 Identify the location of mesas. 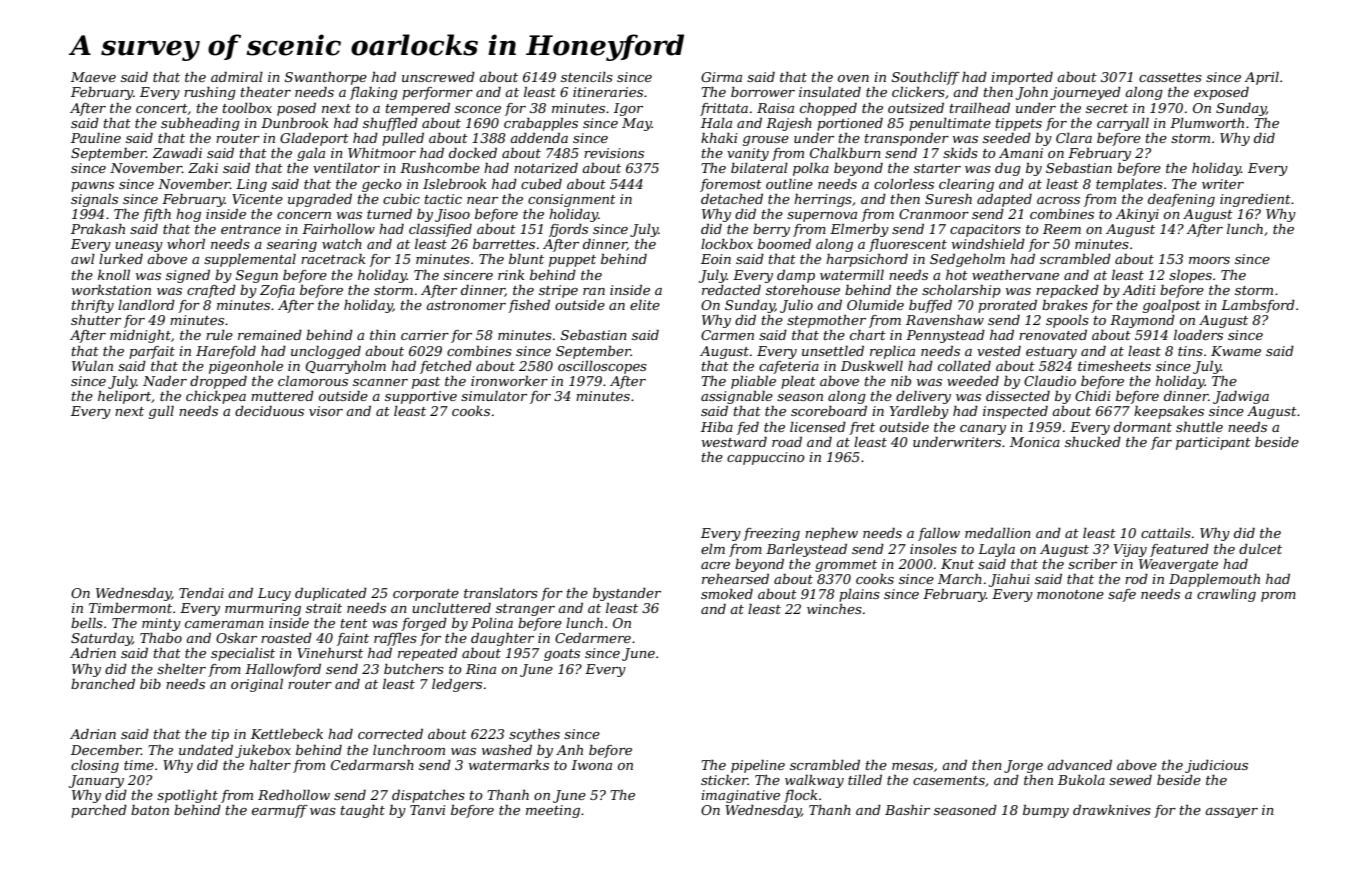
(912, 766).
